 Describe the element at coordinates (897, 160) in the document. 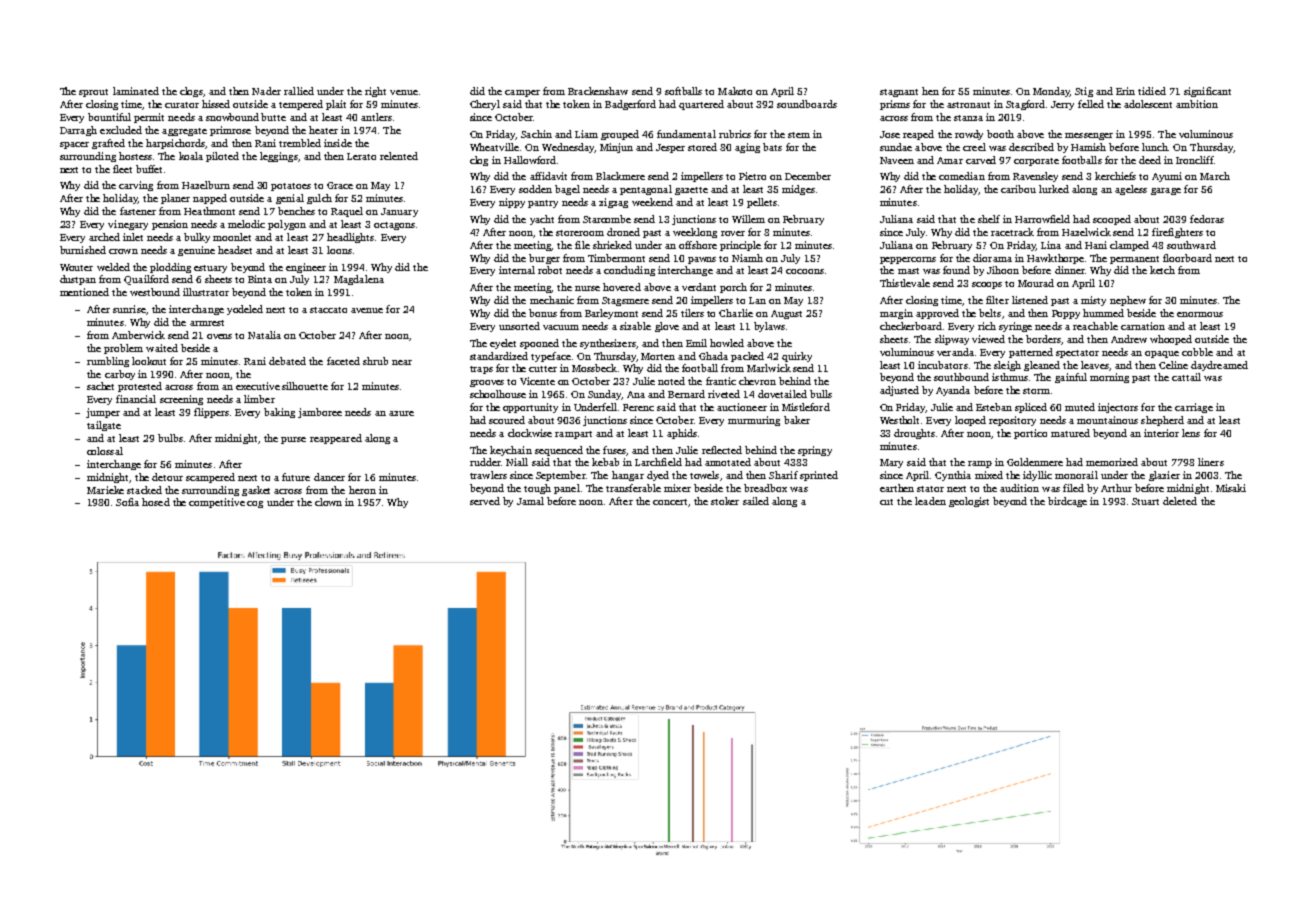

I see `Naveen` at that location.
